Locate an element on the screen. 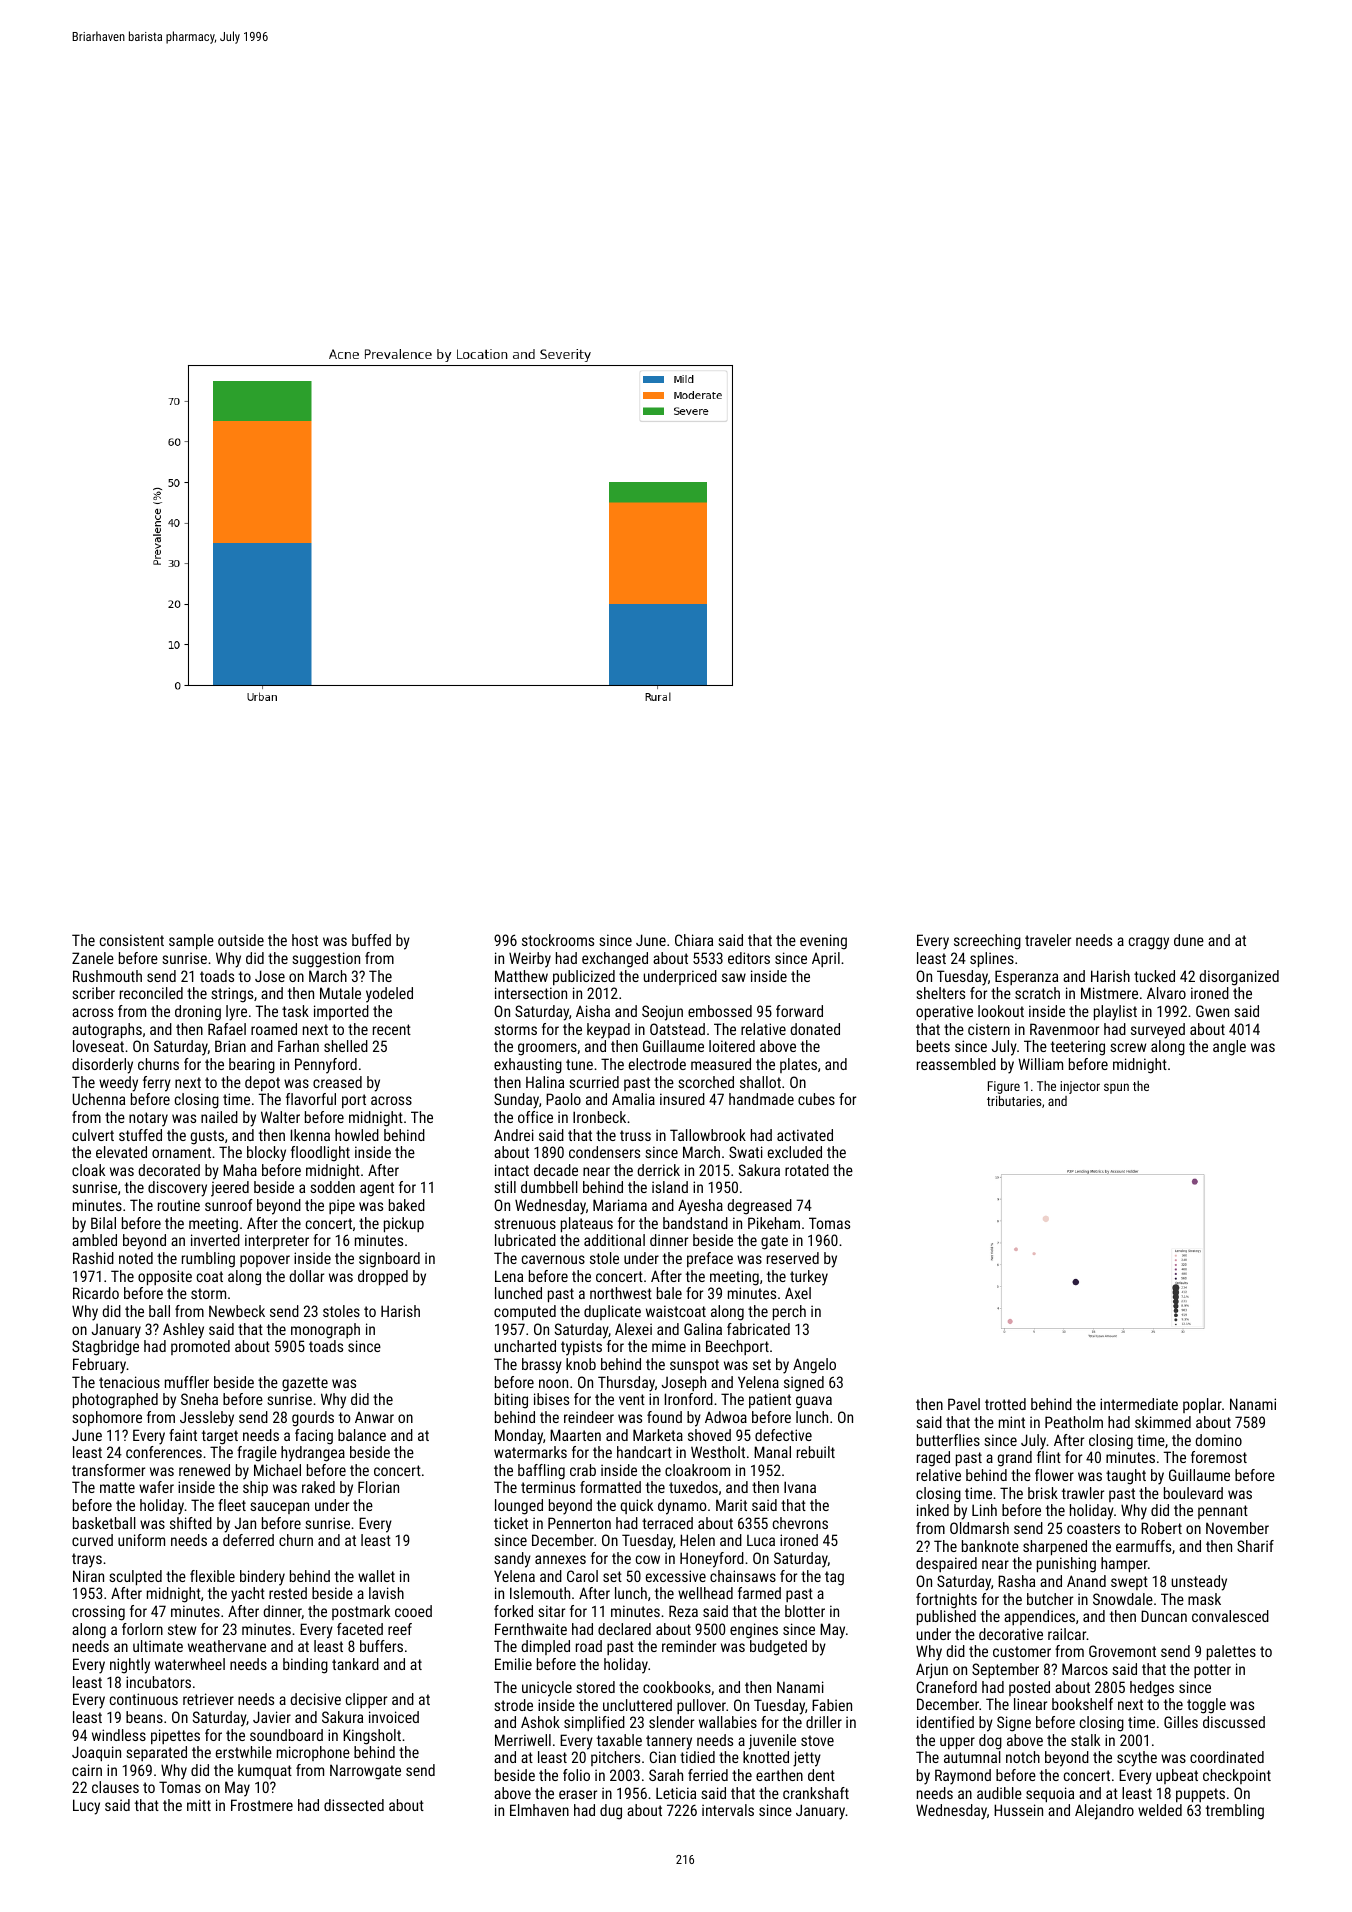  cistern is located at coordinates (989, 1029).
